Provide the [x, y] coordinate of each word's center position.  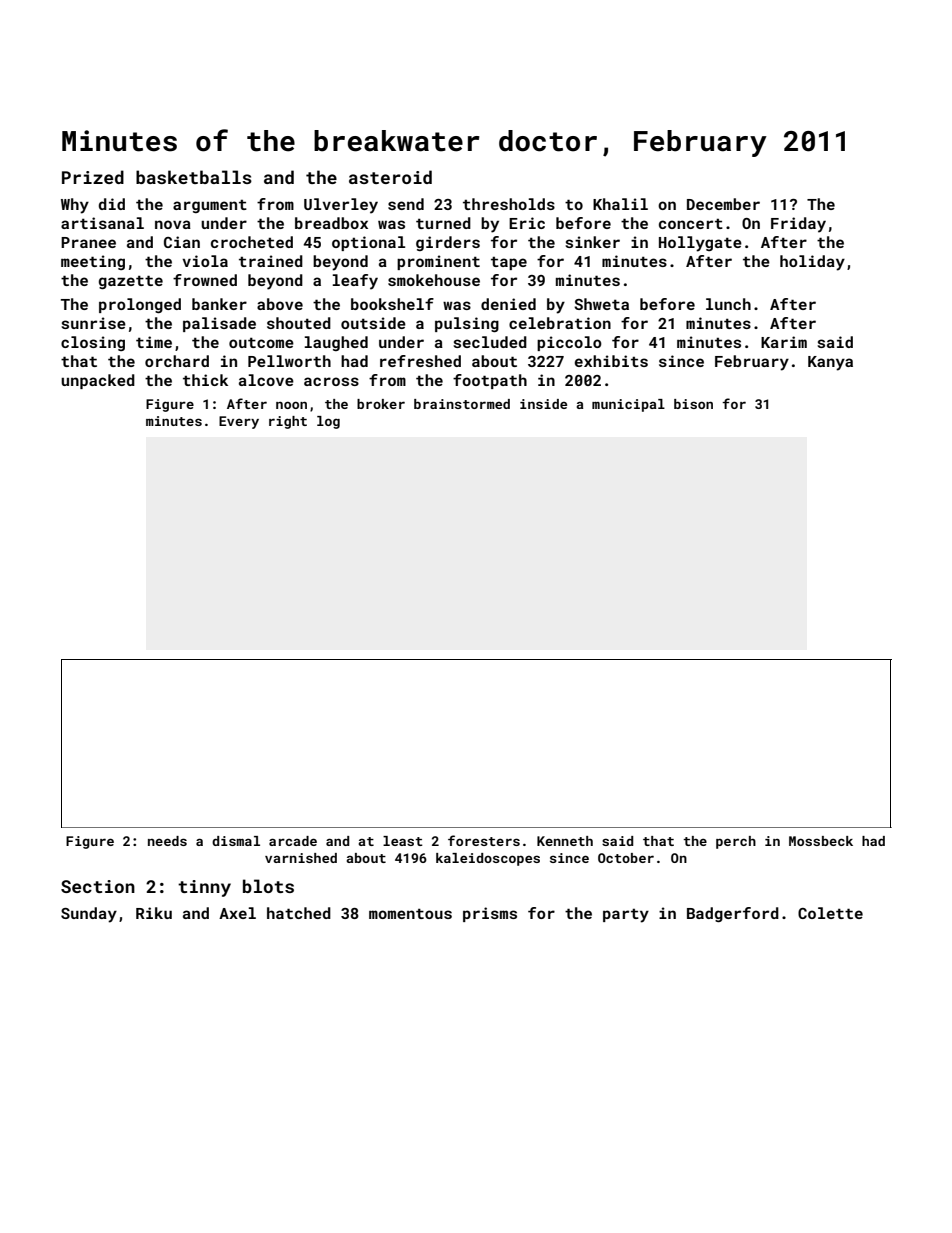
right [288, 422]
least [403, 841]
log [328, 422]
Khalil [620, 204]
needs [167, 841]
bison [693, 404]
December [723, 204]
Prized [93, 177]
